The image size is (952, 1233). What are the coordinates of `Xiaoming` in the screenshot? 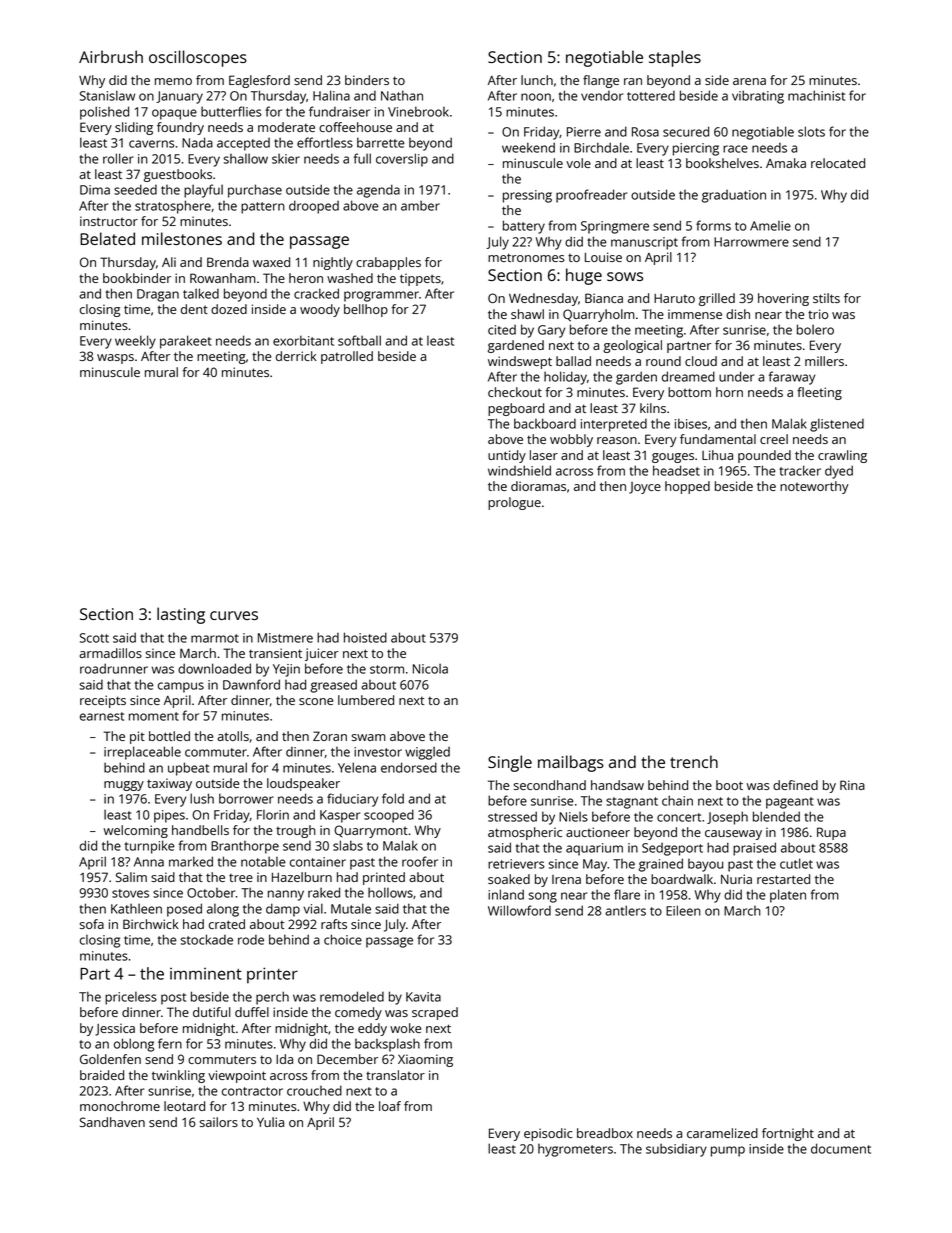 It's located at (425, 1060).
